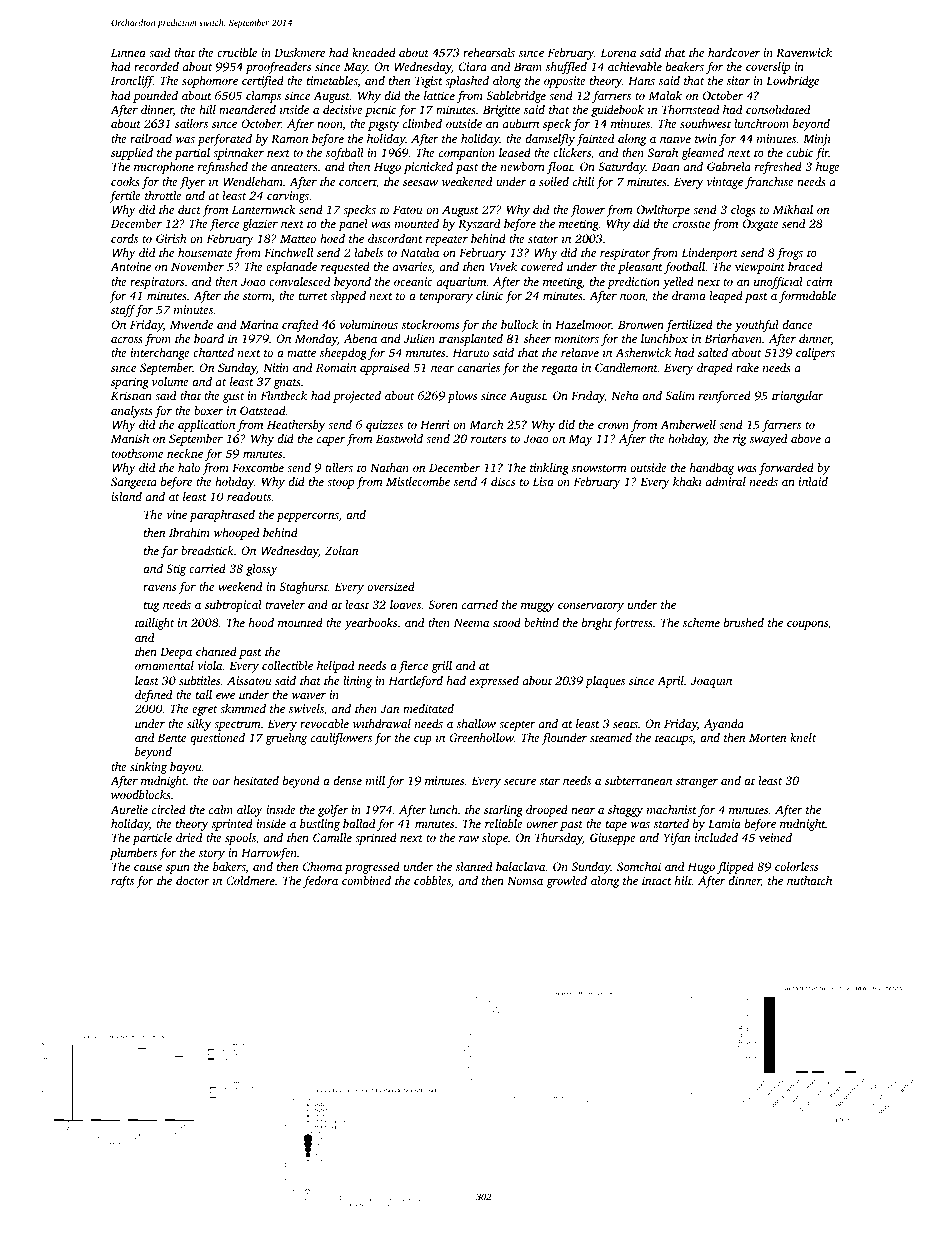  Describe the element at coordinates (543, 239) in the image. I see `stator` at that location.
